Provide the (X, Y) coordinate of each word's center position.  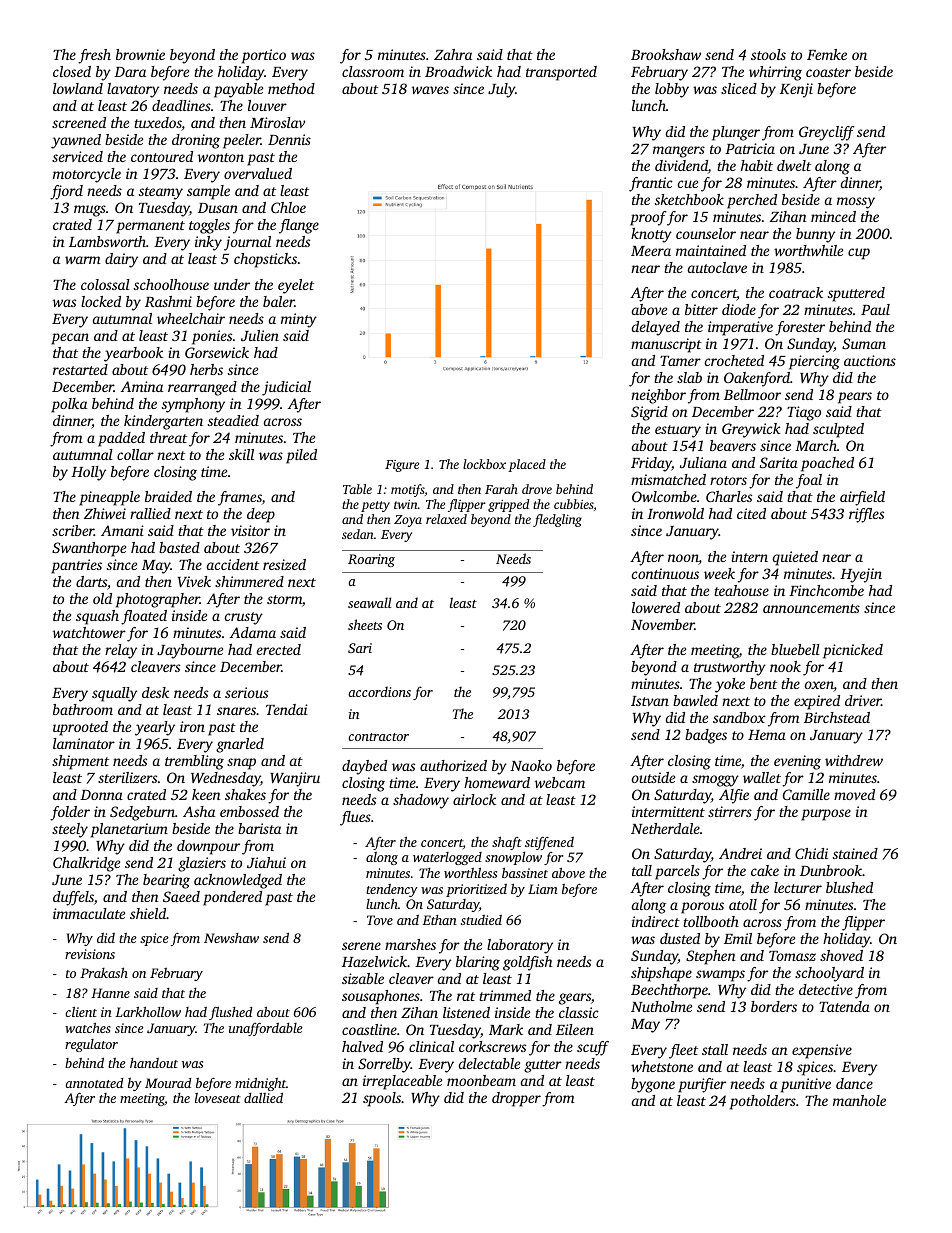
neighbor (658, 396)
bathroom (83, 709)
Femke (827, 54)
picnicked (853, 651)
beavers (733, 445)
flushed (230, 1013)
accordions (379, 691)
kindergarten (163, 422)
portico (264, 56)
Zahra (453, 54)
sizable (363, 978)
